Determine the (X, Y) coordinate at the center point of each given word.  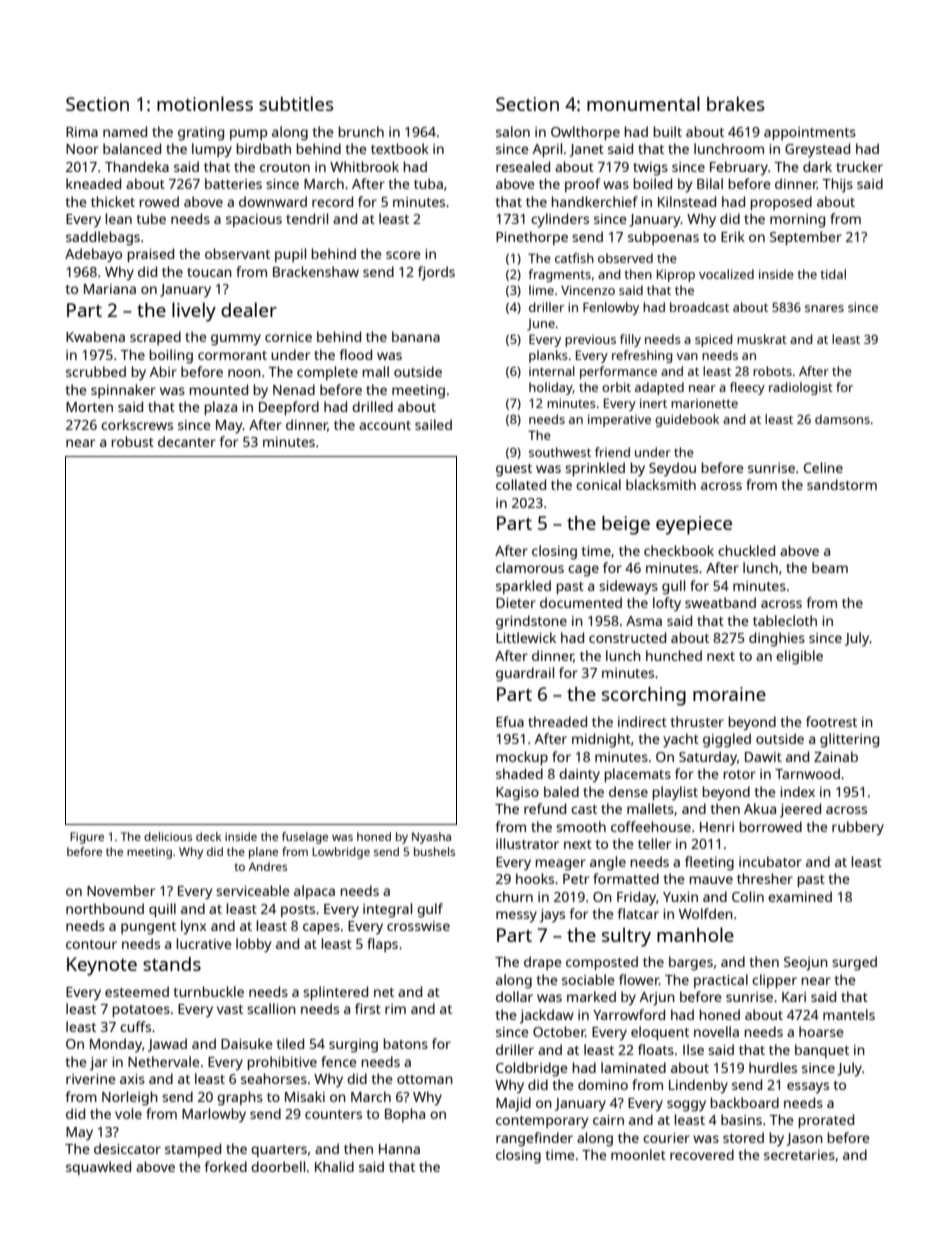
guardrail (525, 674)
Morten (89, 407)
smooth (581, 826)
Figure (87, 838)
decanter (187, 441)
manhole (695, 934)
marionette (704, 403)
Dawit (763, 757)
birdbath (264, 148)
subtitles (296, 103)
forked (226, 1166)
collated (521, 484)
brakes (736, 103)
